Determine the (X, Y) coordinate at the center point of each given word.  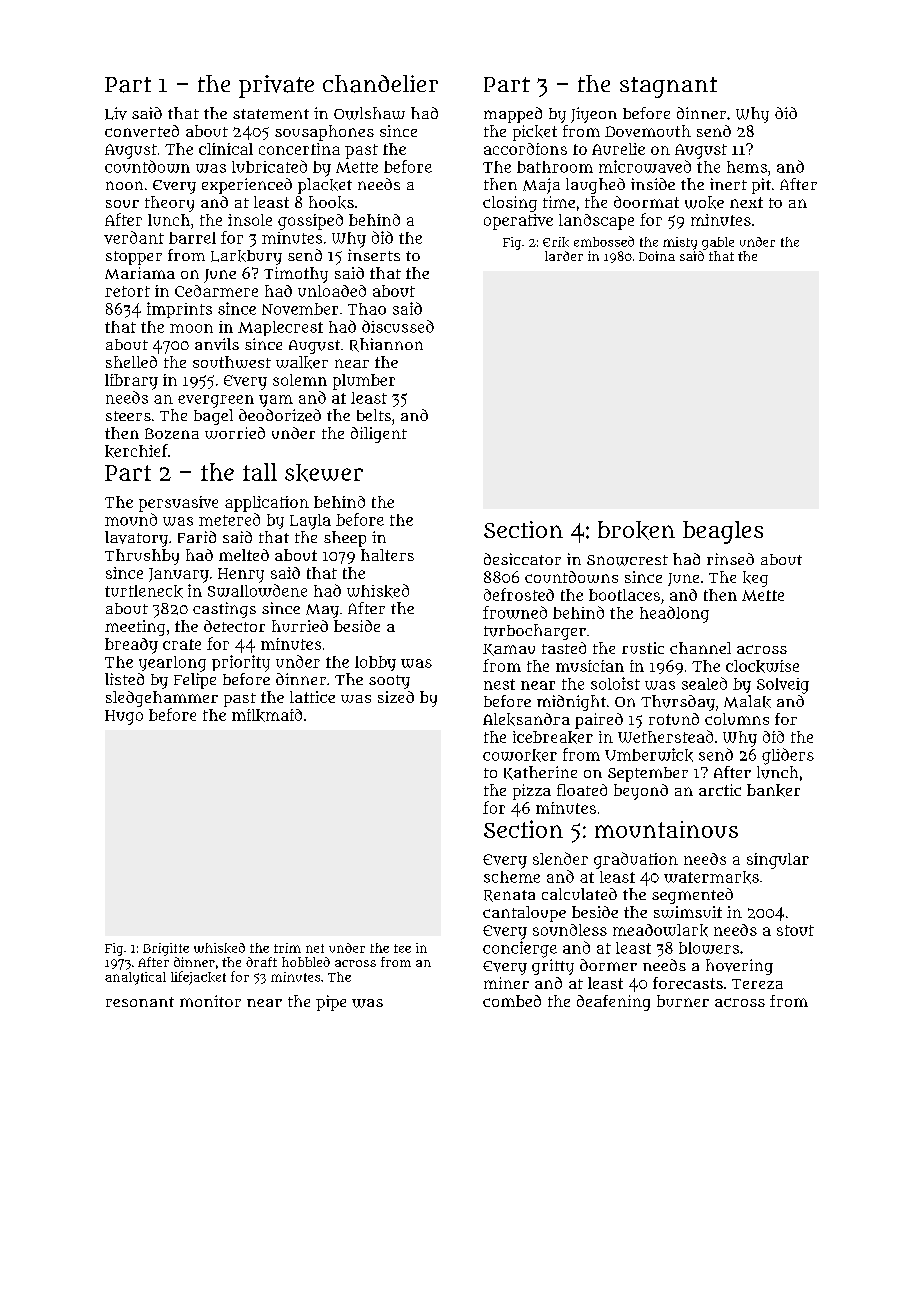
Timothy (296, 275)
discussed (398, 326)
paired (599, 721)
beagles (723, 532)
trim (287, 948)
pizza (532, 792)
